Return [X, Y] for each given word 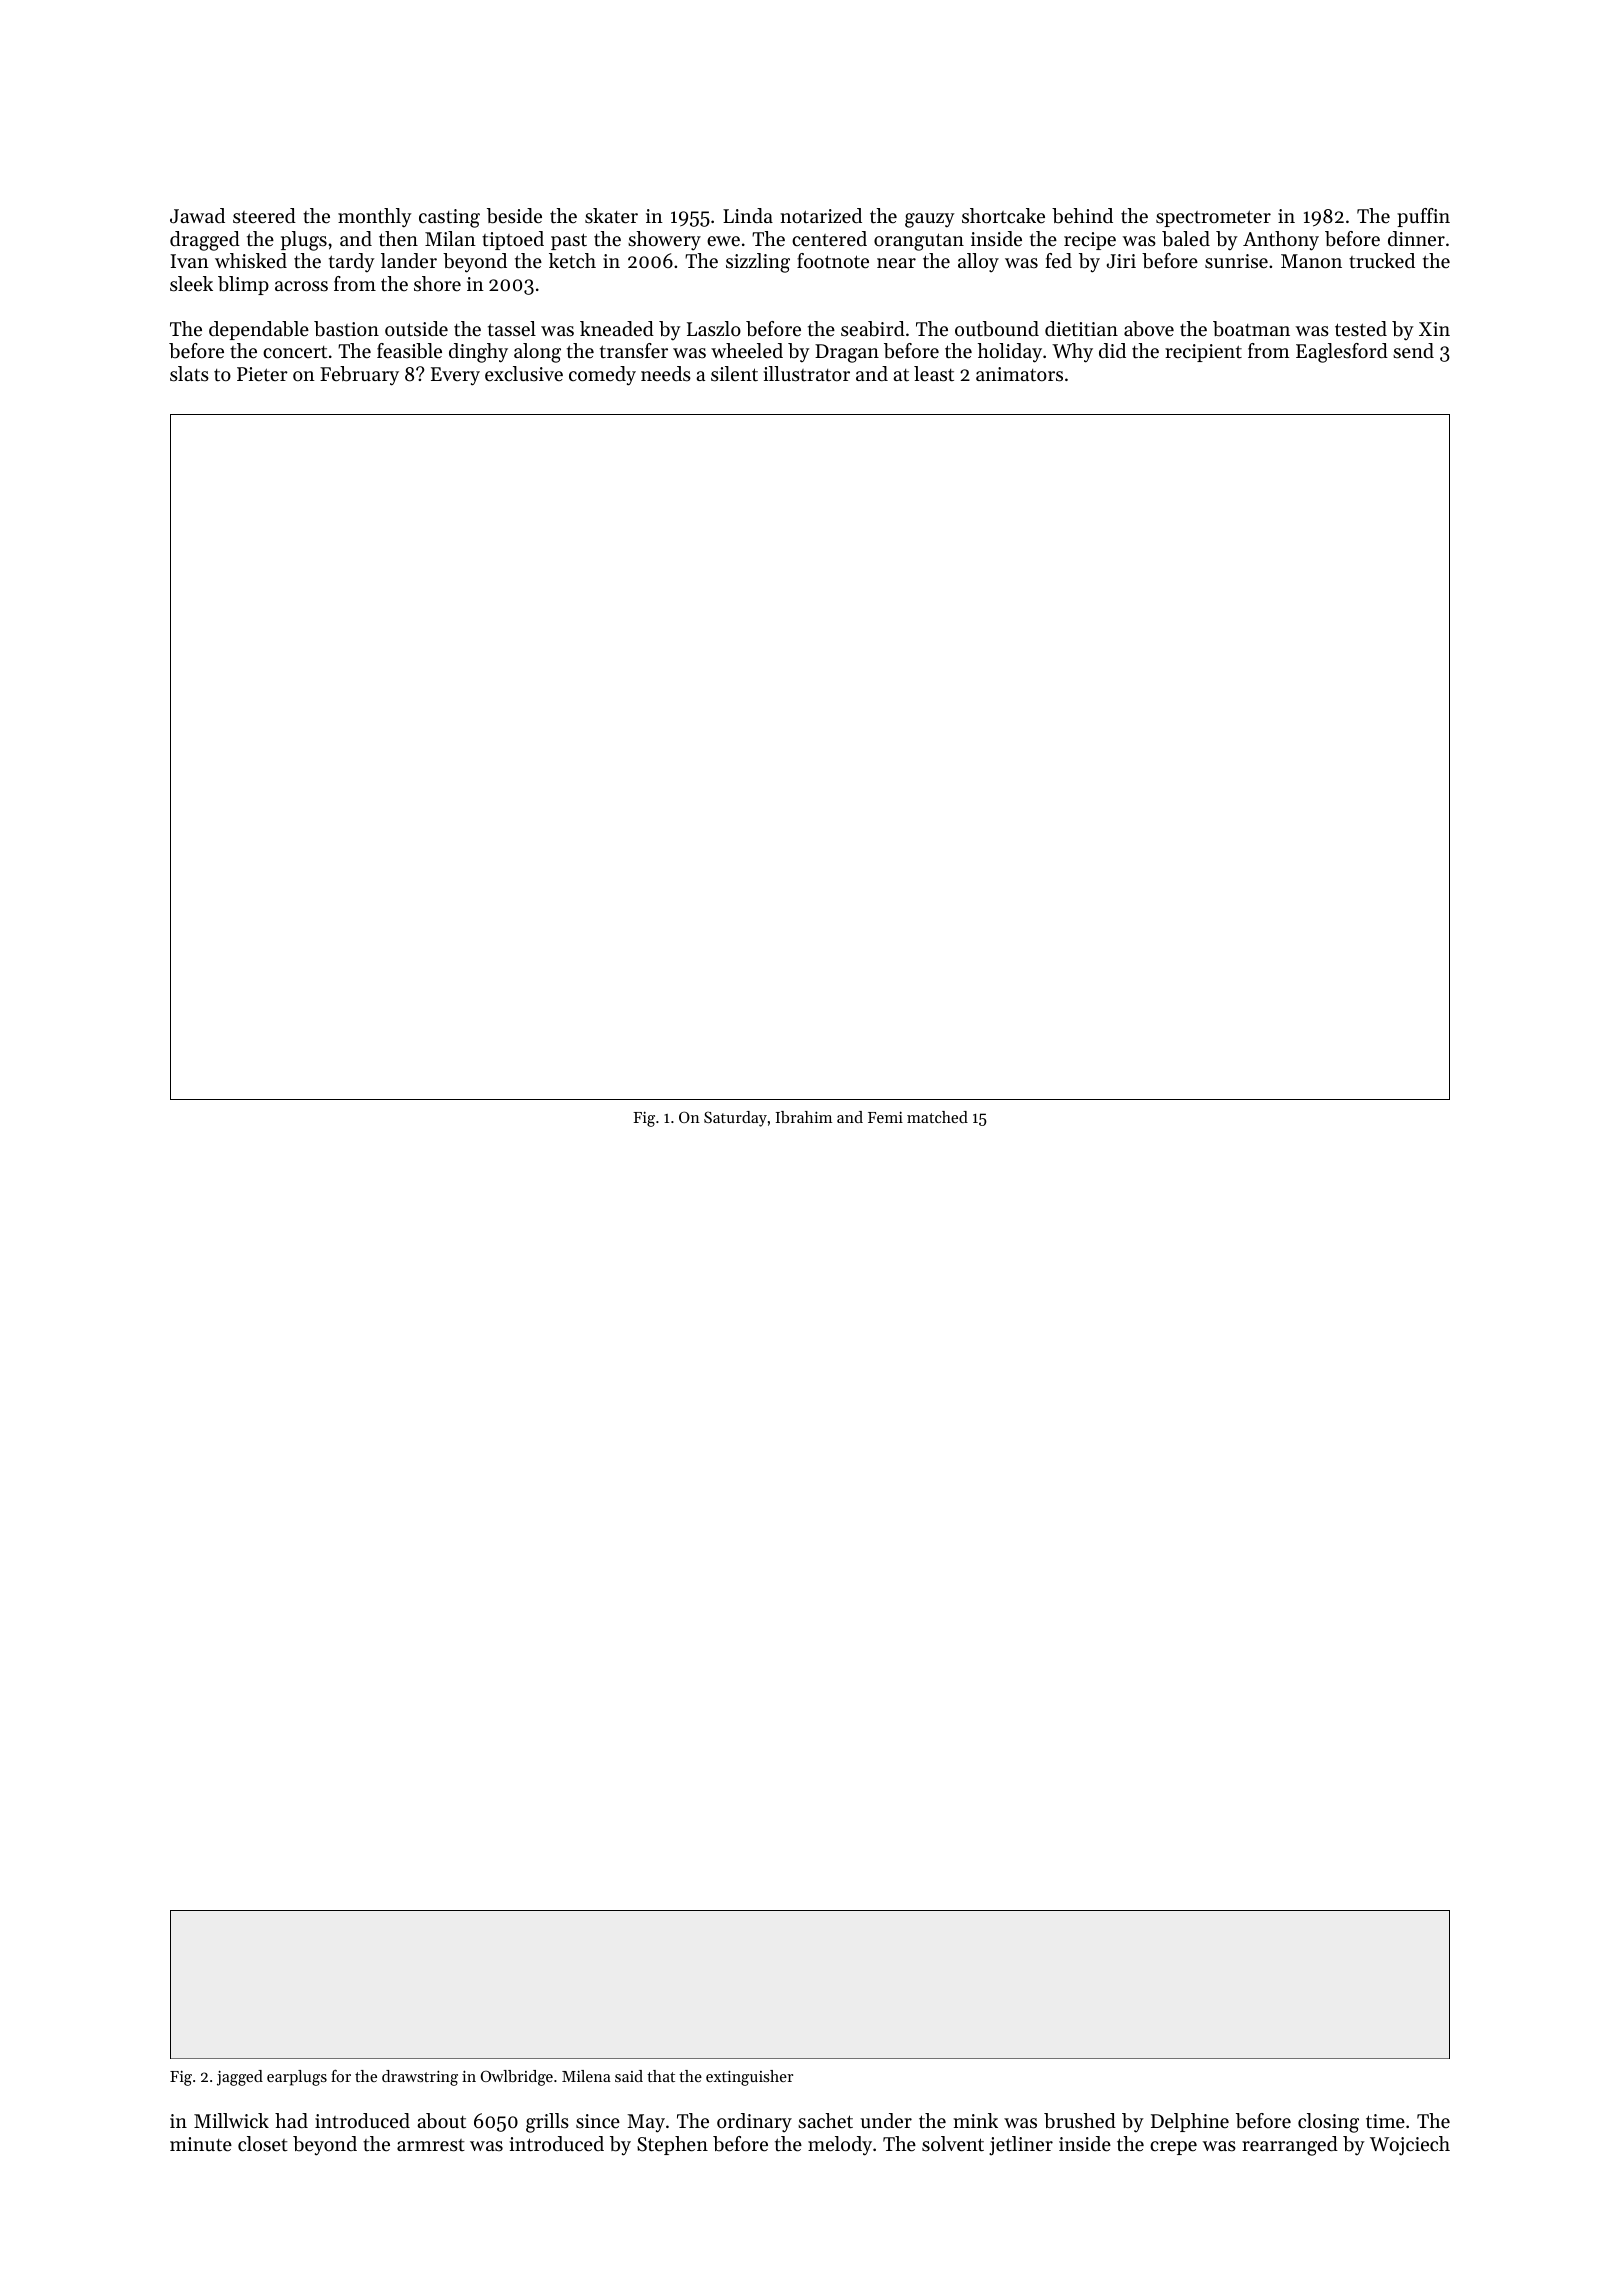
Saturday [735, 1119]
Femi [885, 1117]
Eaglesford [1342, 353]
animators [1019, 374]
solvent [953, 2144]
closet [263, 2144]
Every [455, 376]
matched [937, 1117]
